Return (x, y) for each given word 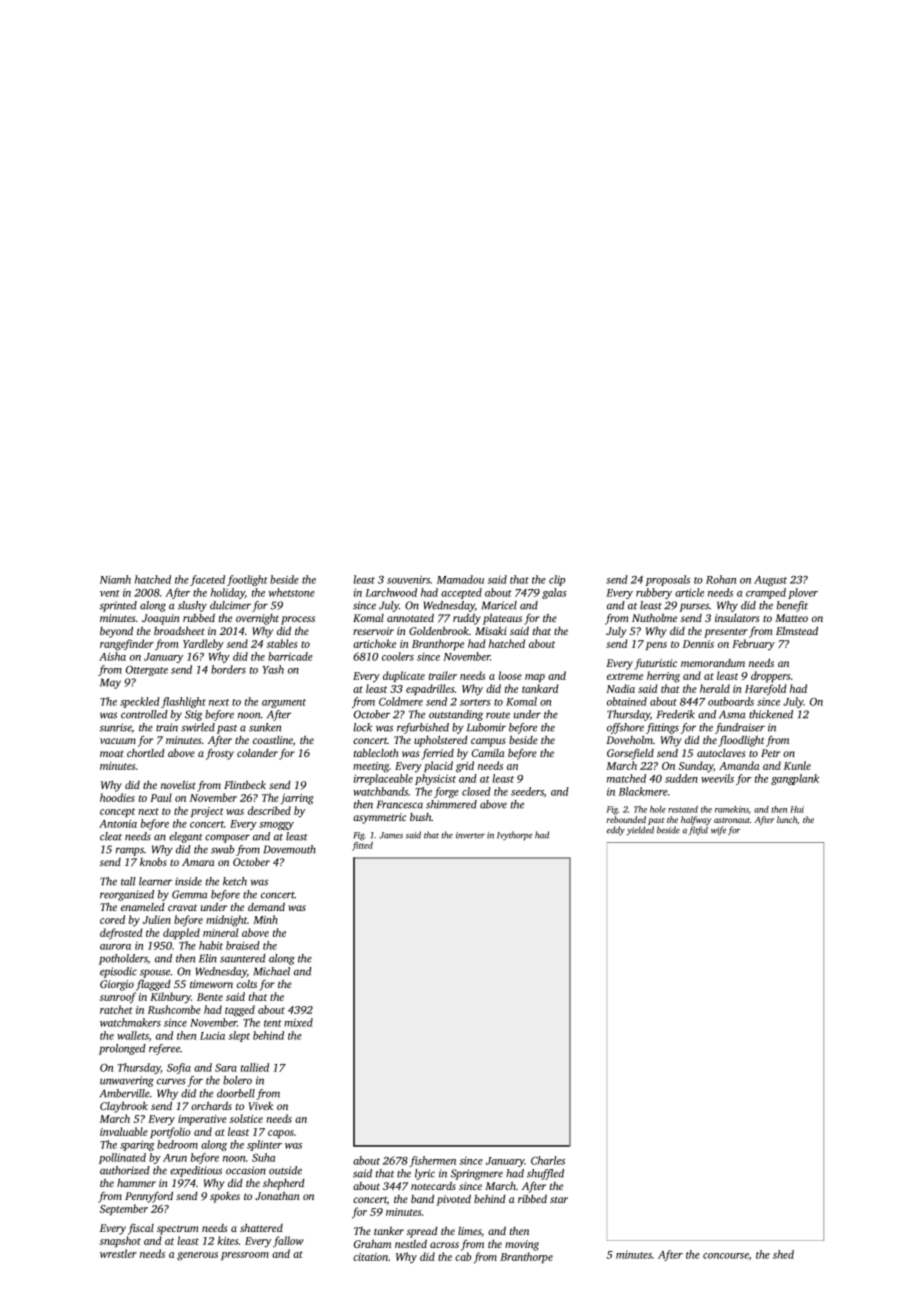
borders (228, 669)
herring (663, 677)
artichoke (374, 643)
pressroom (245, 1256)
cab (463, 1256)
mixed (298, 1022)
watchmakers (130, 1022)
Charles (548, 1160)
